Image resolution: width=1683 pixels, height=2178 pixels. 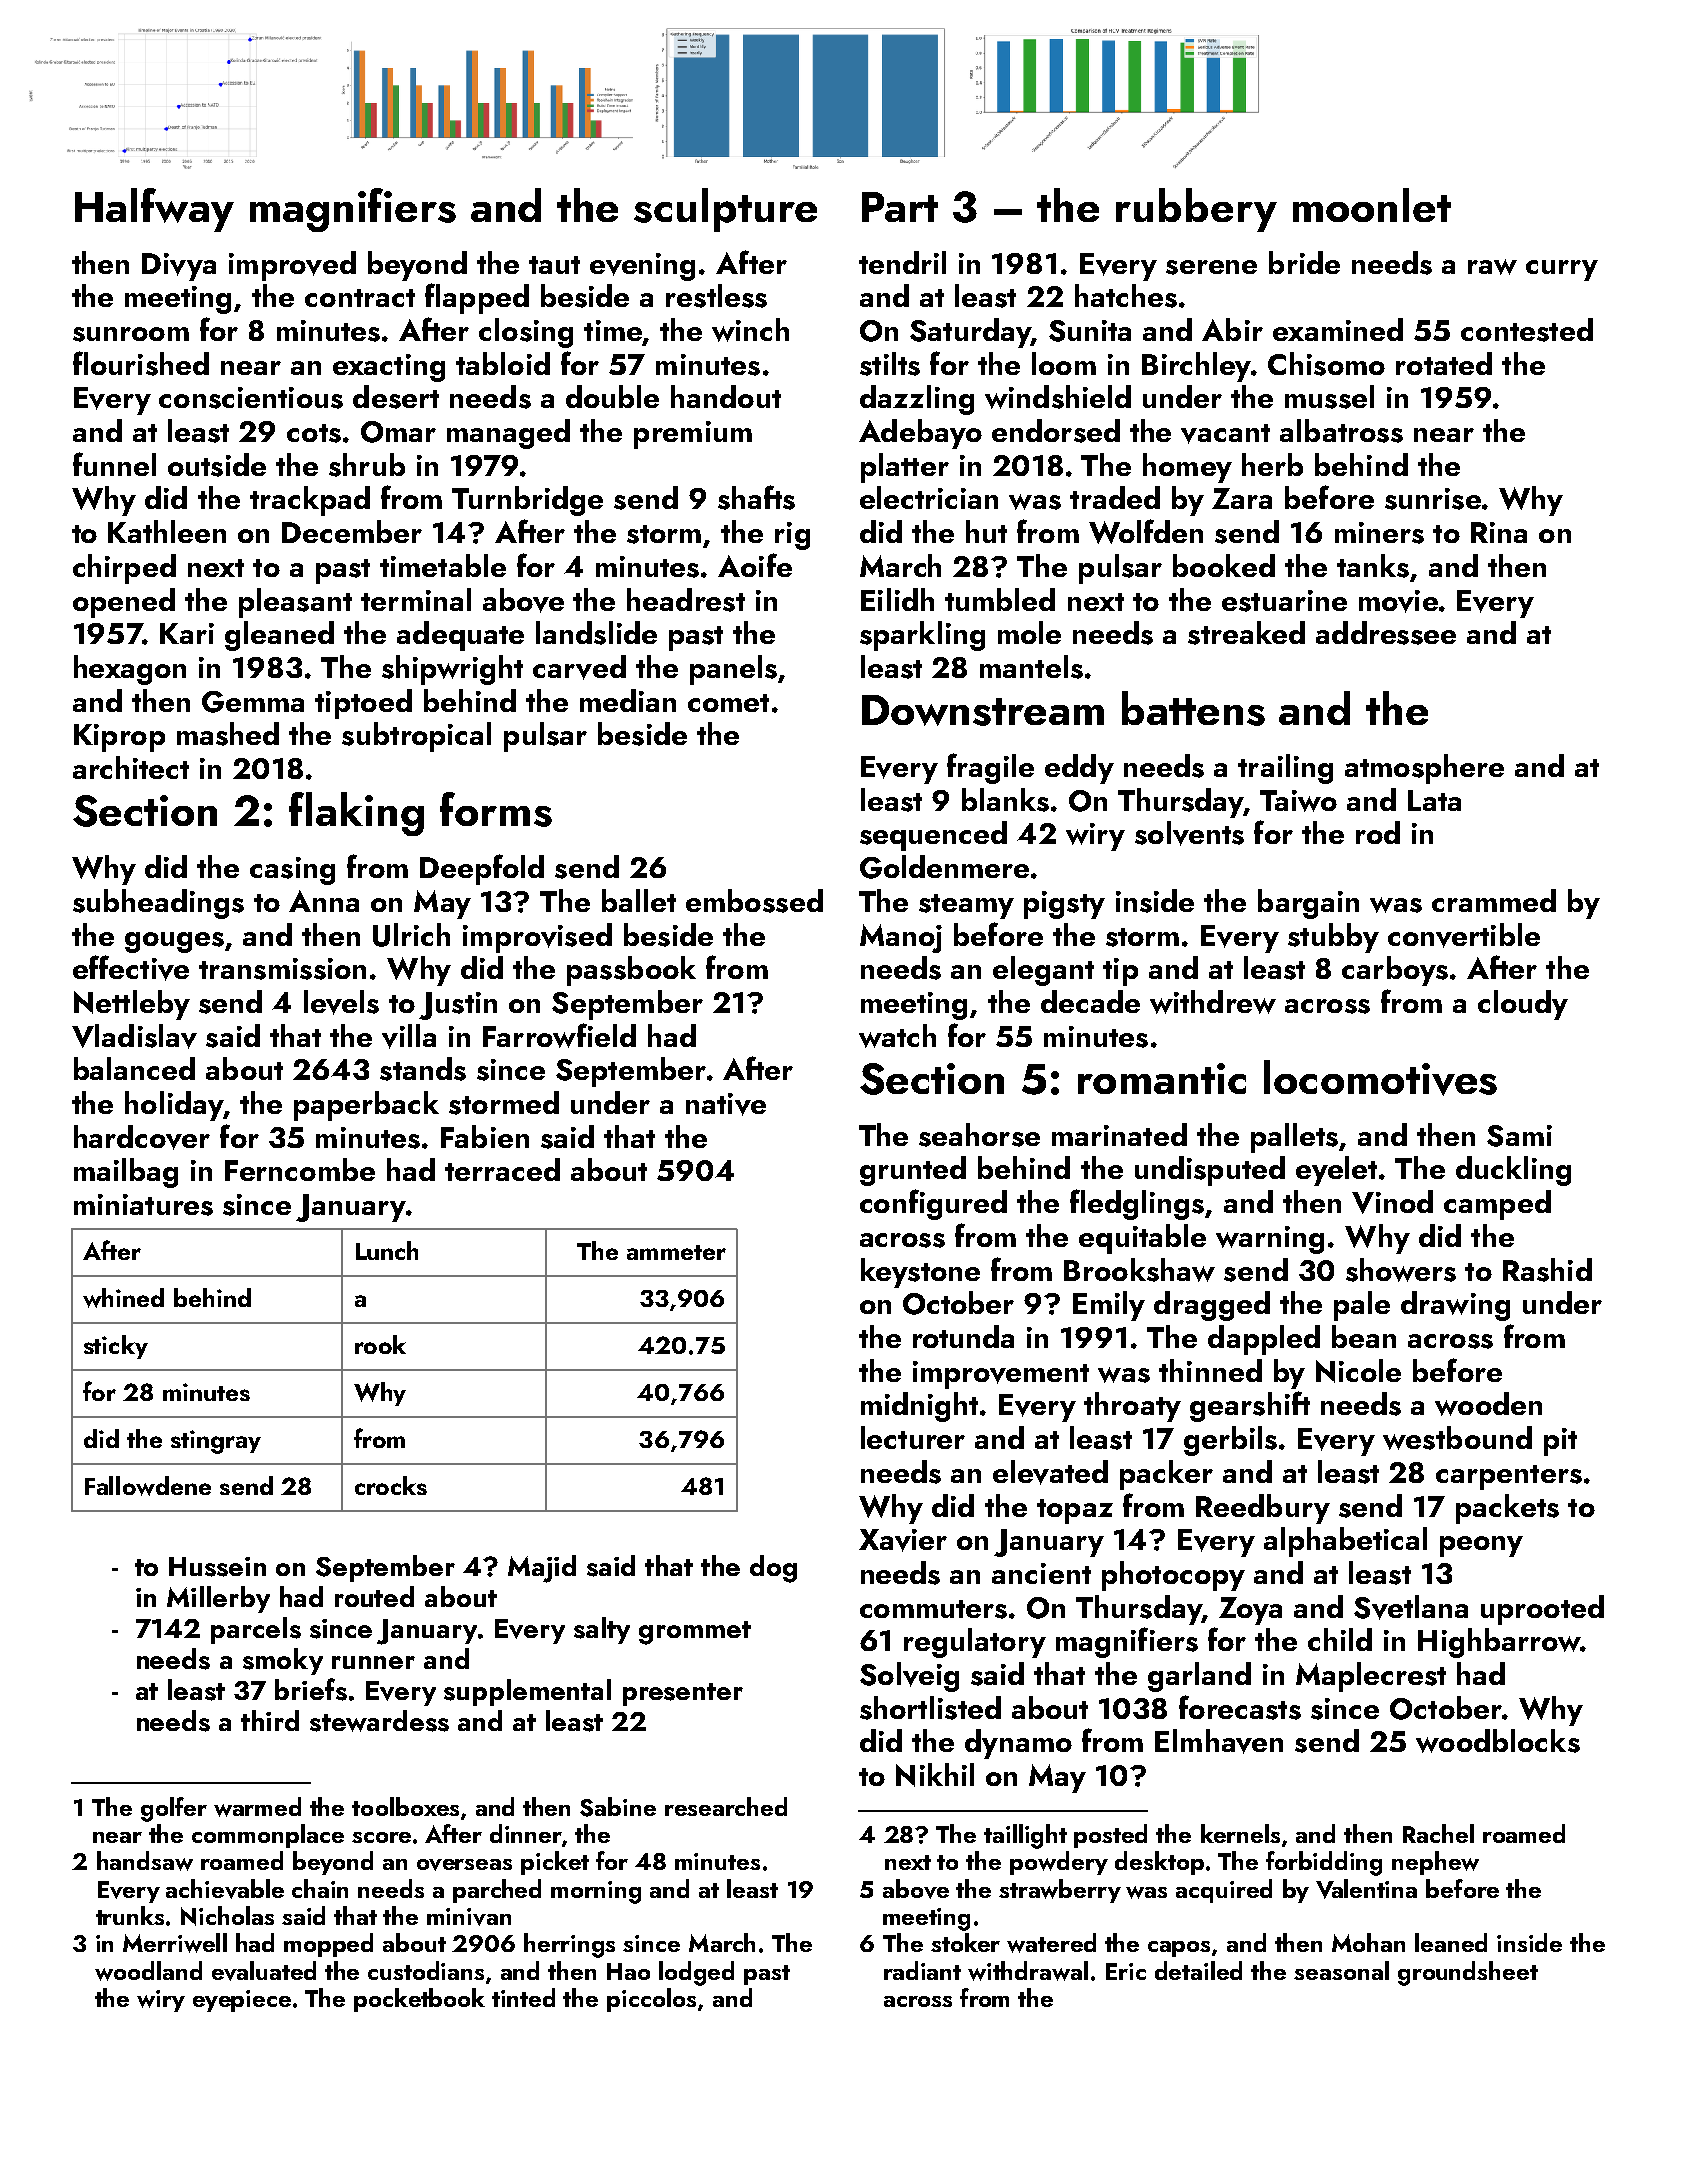 I want to click on sunrise, so click(x=1433, y=499).
